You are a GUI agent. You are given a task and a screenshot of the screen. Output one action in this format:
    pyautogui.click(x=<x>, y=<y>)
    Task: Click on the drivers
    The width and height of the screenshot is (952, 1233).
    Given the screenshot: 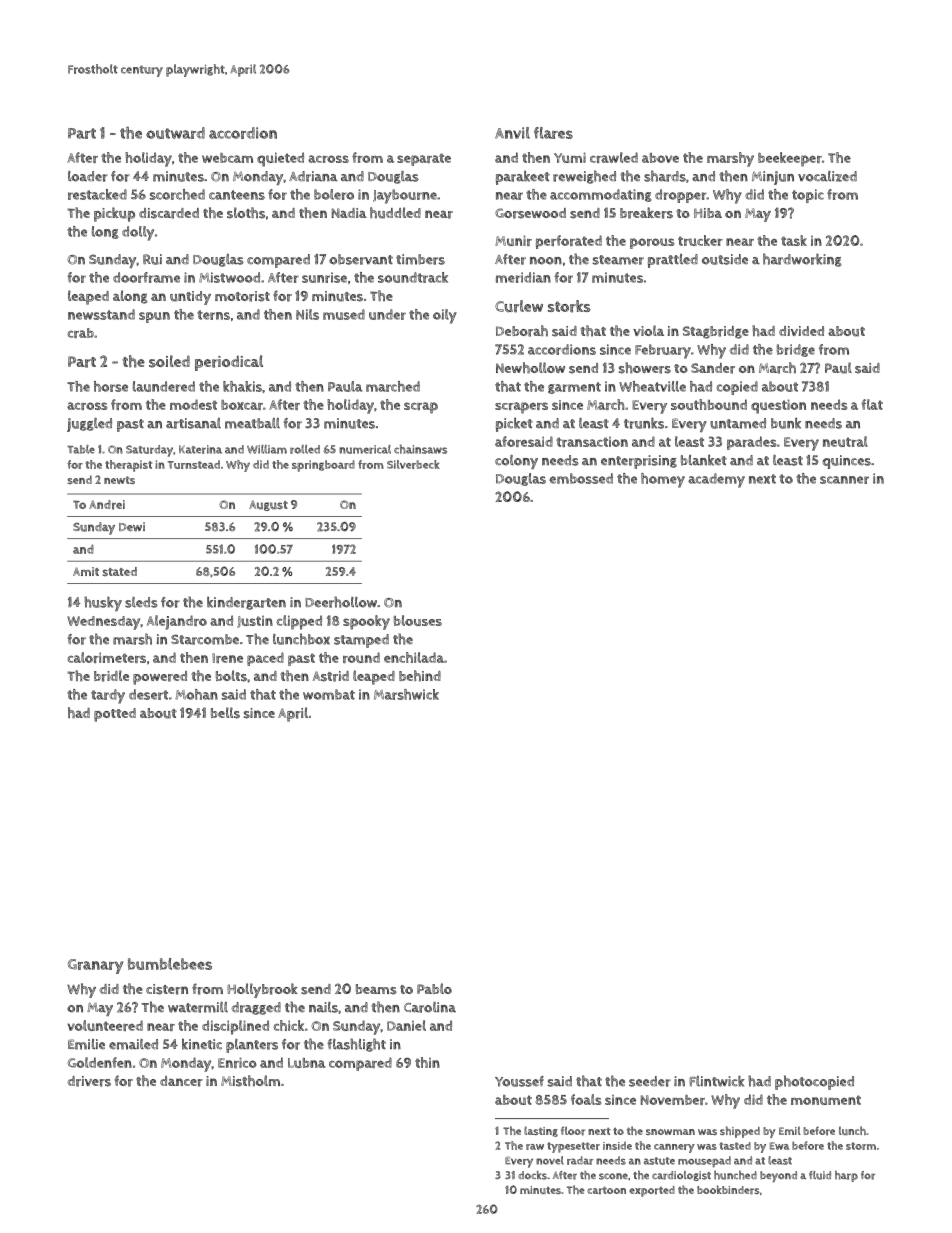 What is the action you would take?
    pyautogui.click(x=89, y=1081)
